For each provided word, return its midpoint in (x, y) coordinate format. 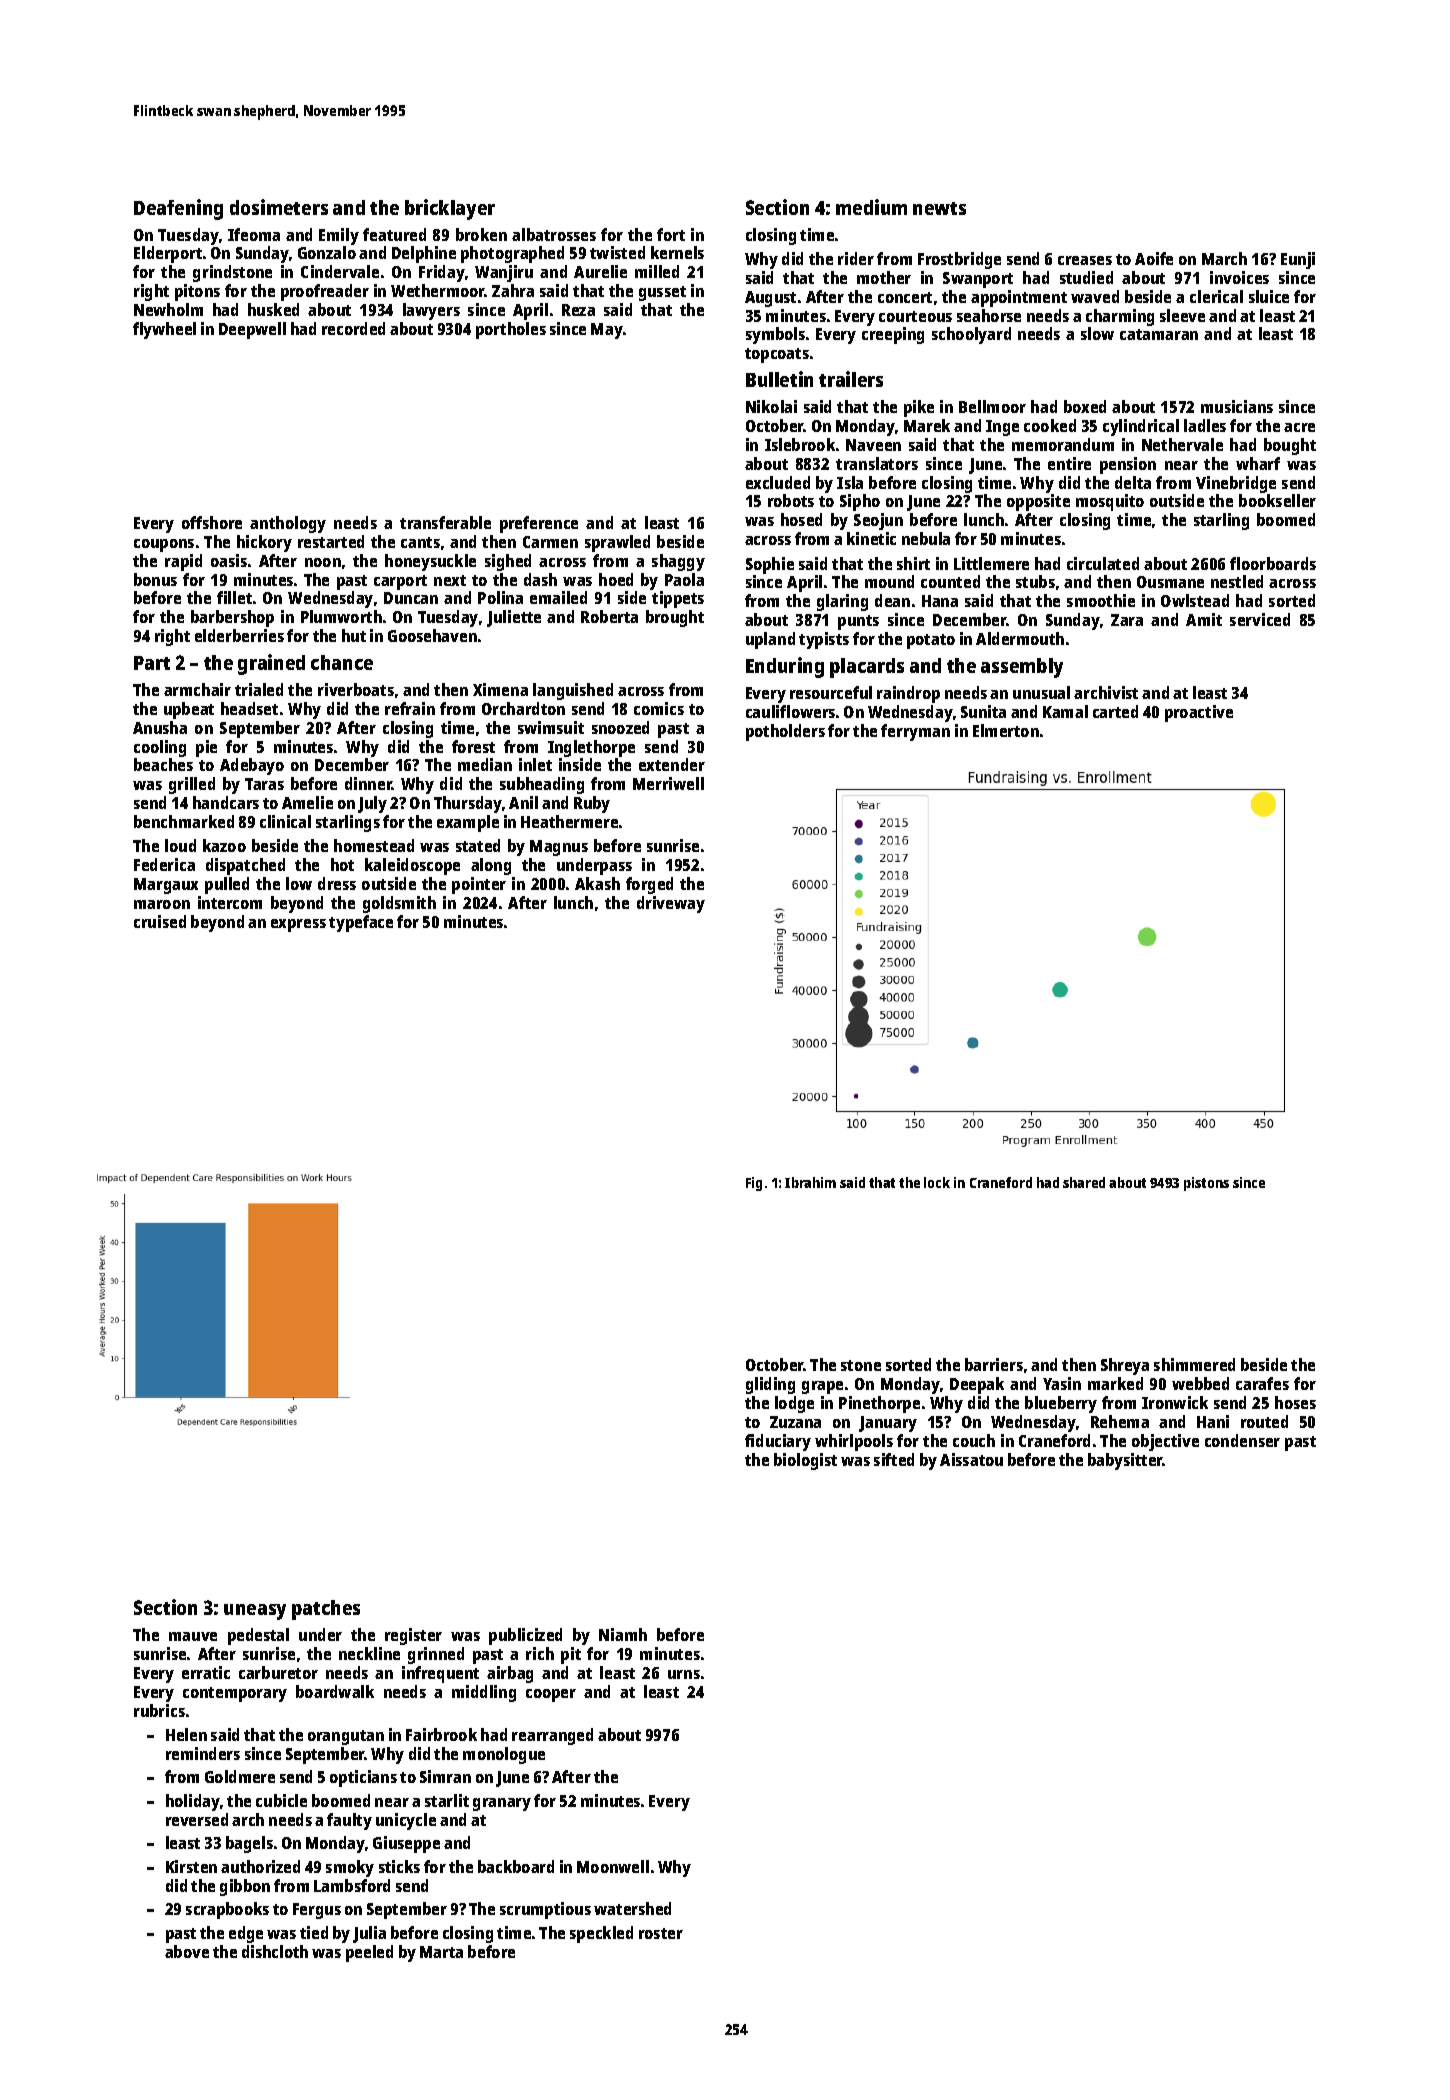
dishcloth (275, 1951)
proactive (1199, 713)
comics (659, 708)
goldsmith (399, 904)
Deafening (178, 209)
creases (1085, 260)
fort (671, 234)
